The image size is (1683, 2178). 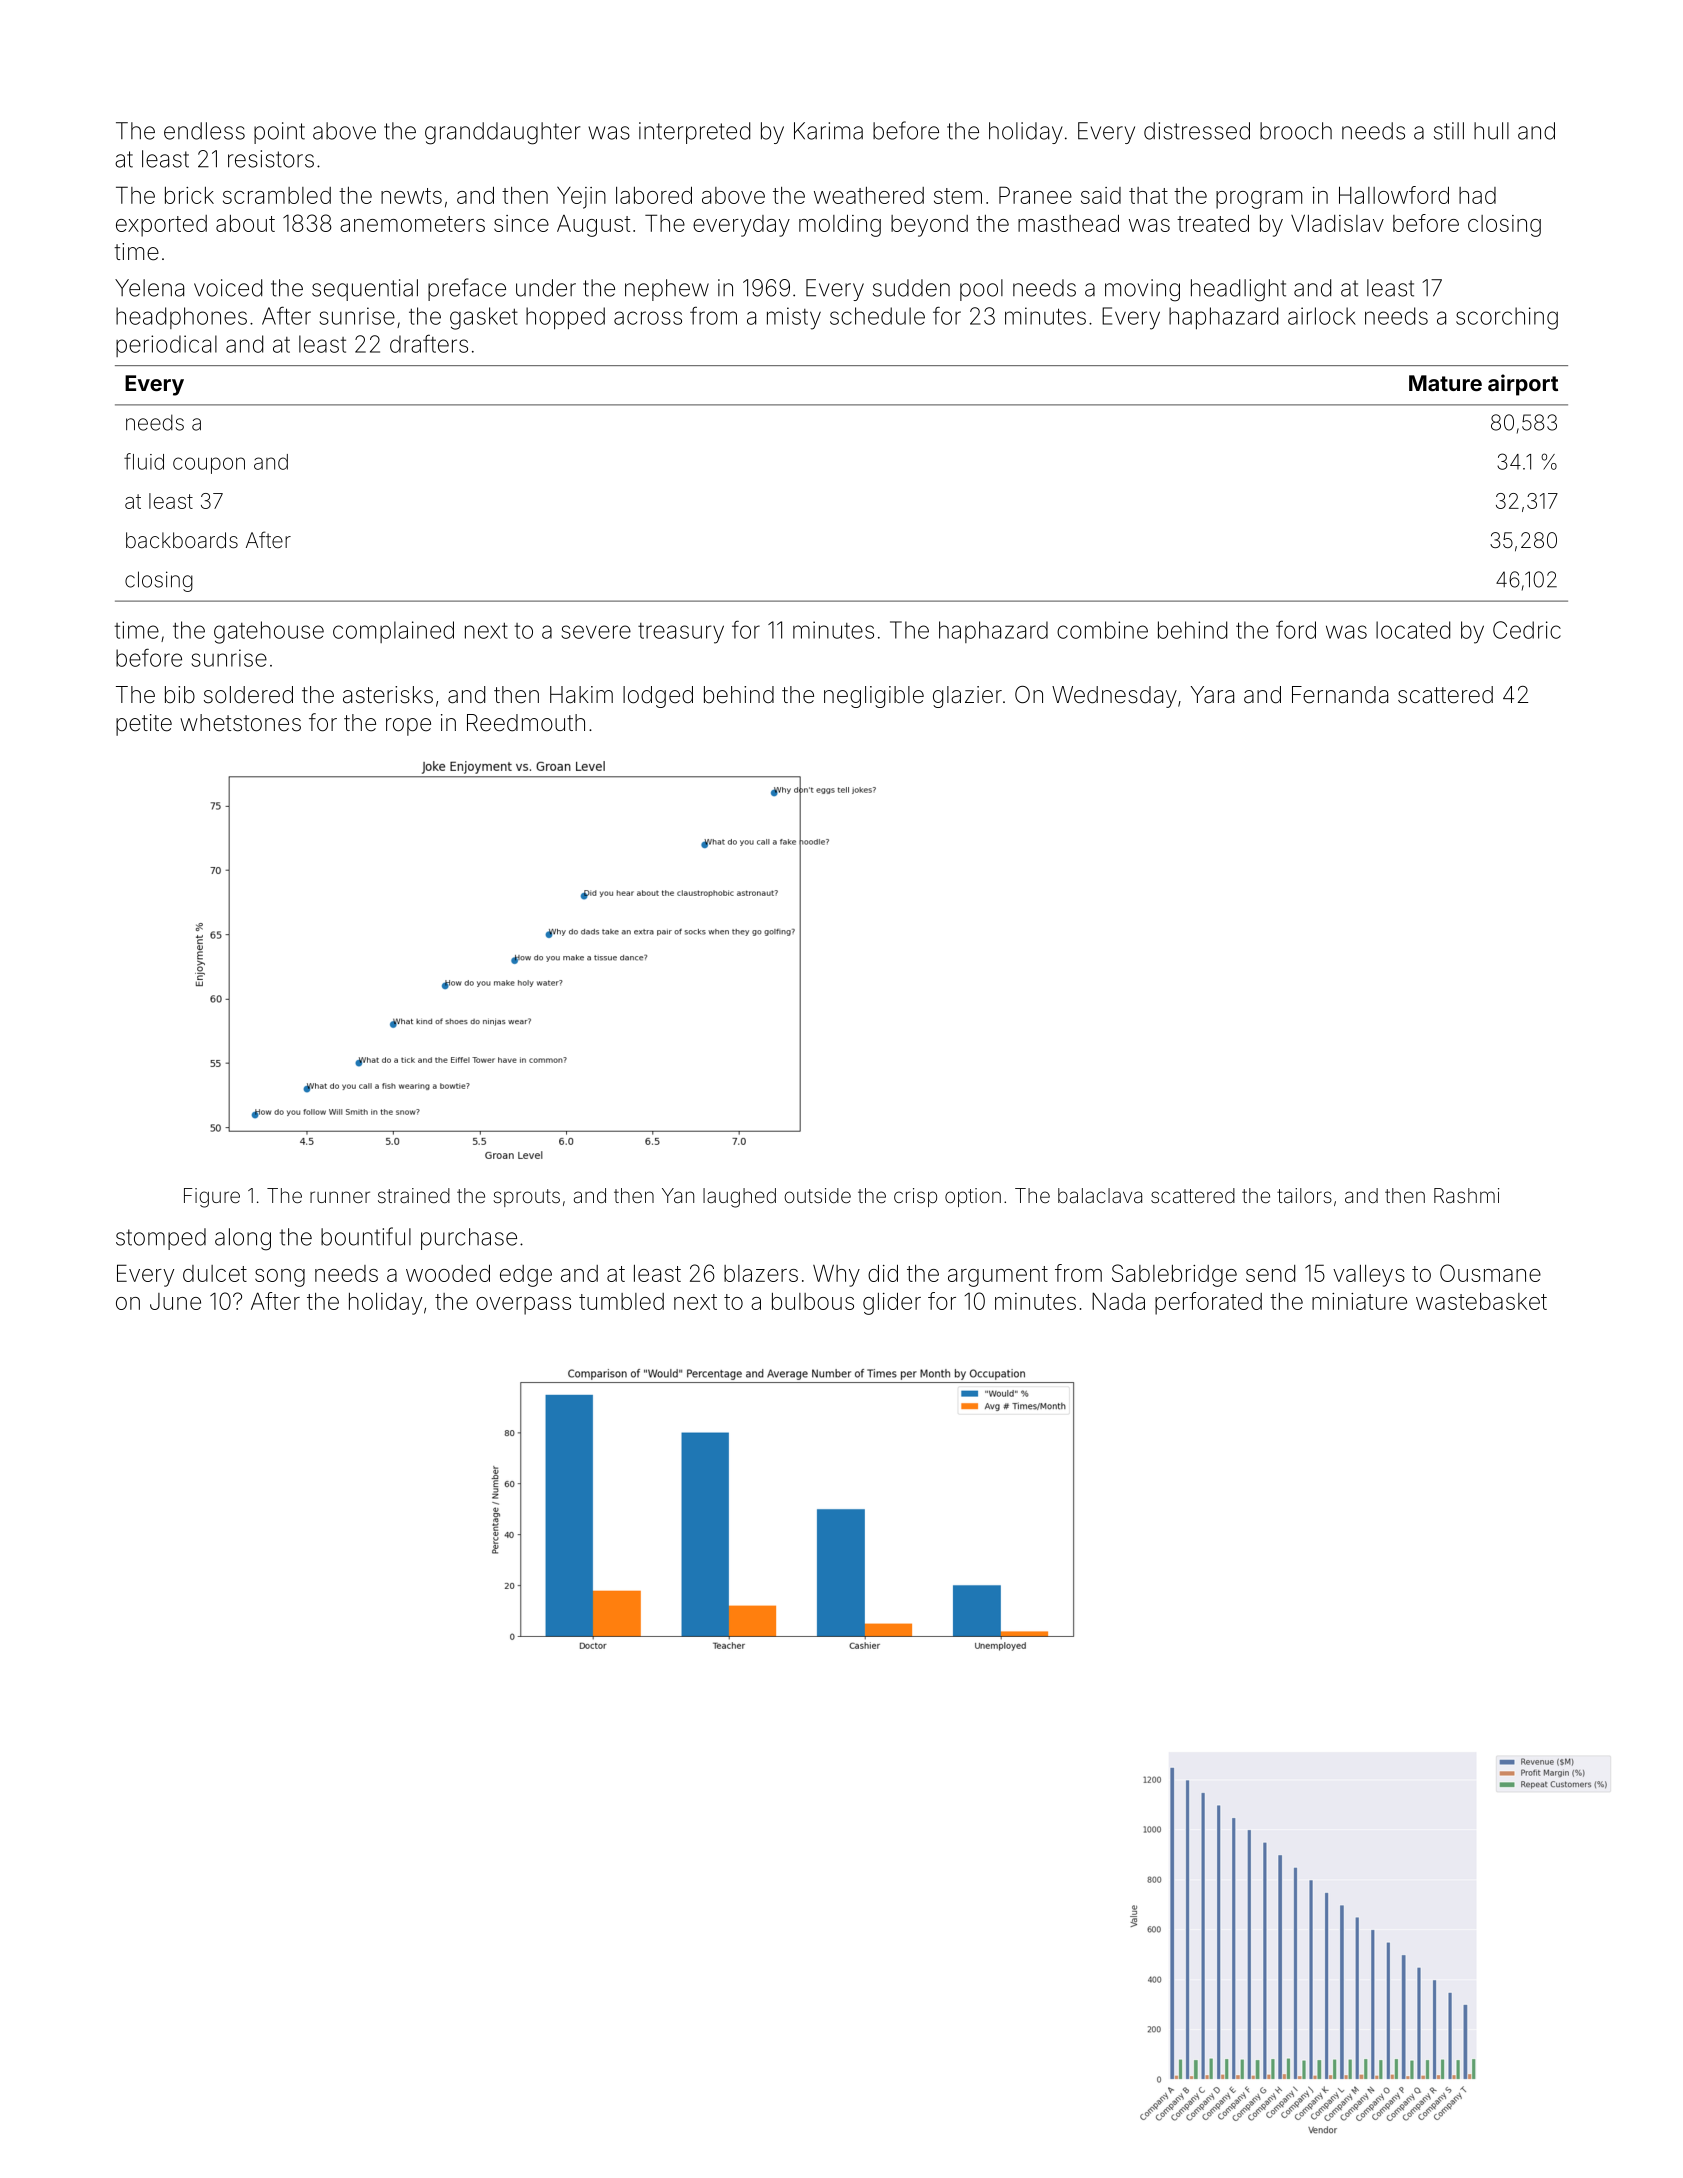 I want to click on located, so click(x=1413, y=630).
